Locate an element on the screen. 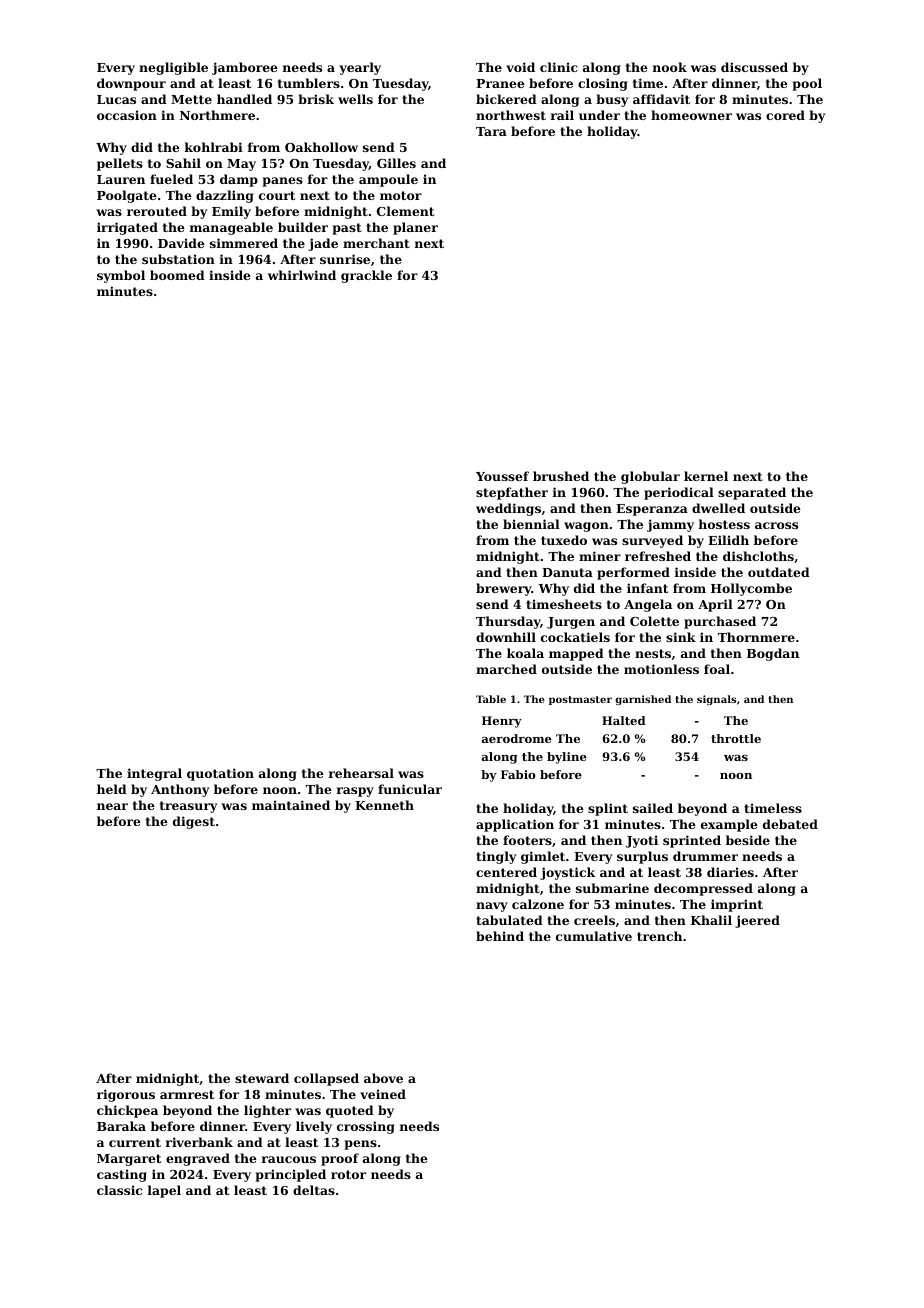  navy is located at coordinates (492, 907).
